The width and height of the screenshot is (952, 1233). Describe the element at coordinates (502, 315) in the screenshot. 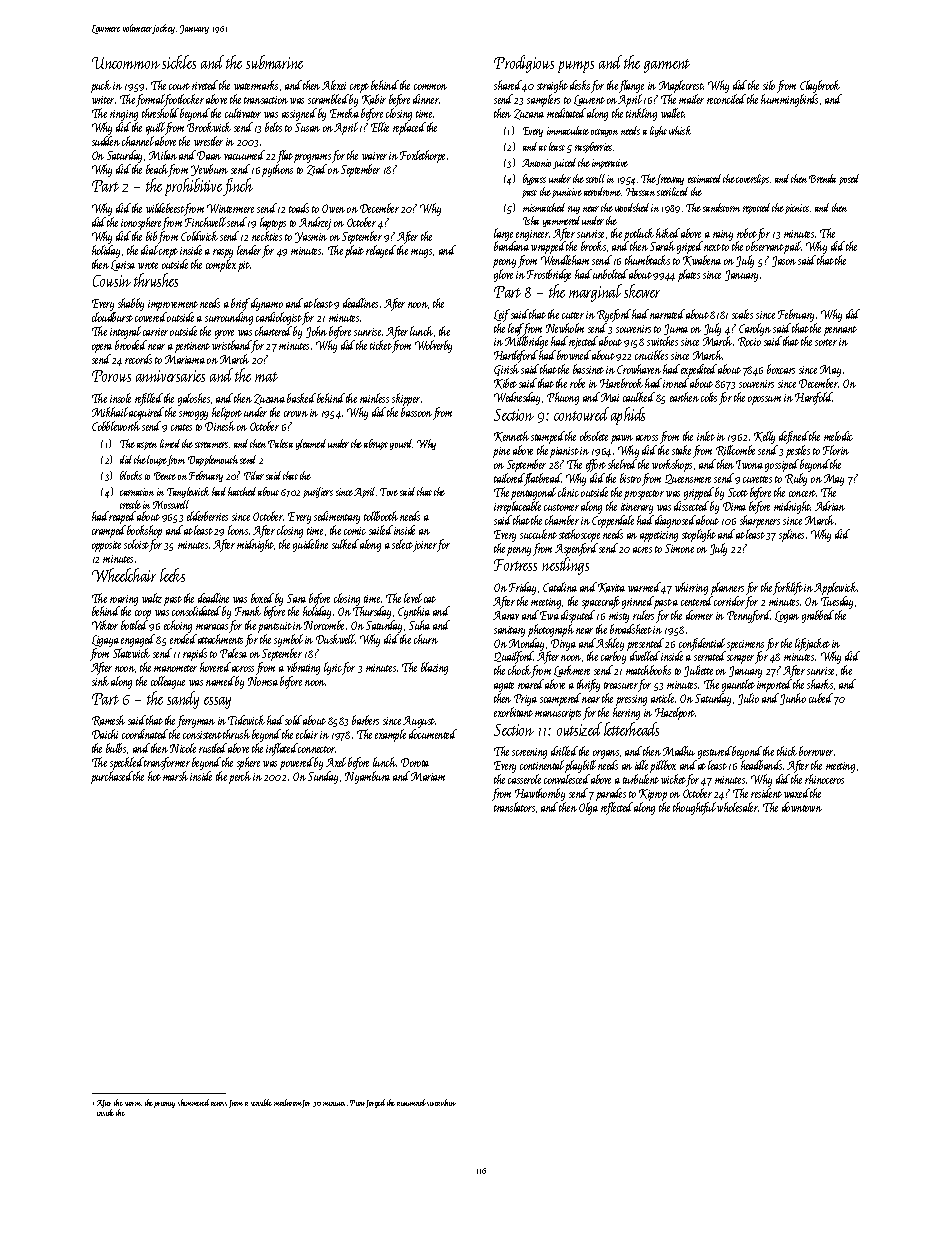

I see `Leif` at that location.
